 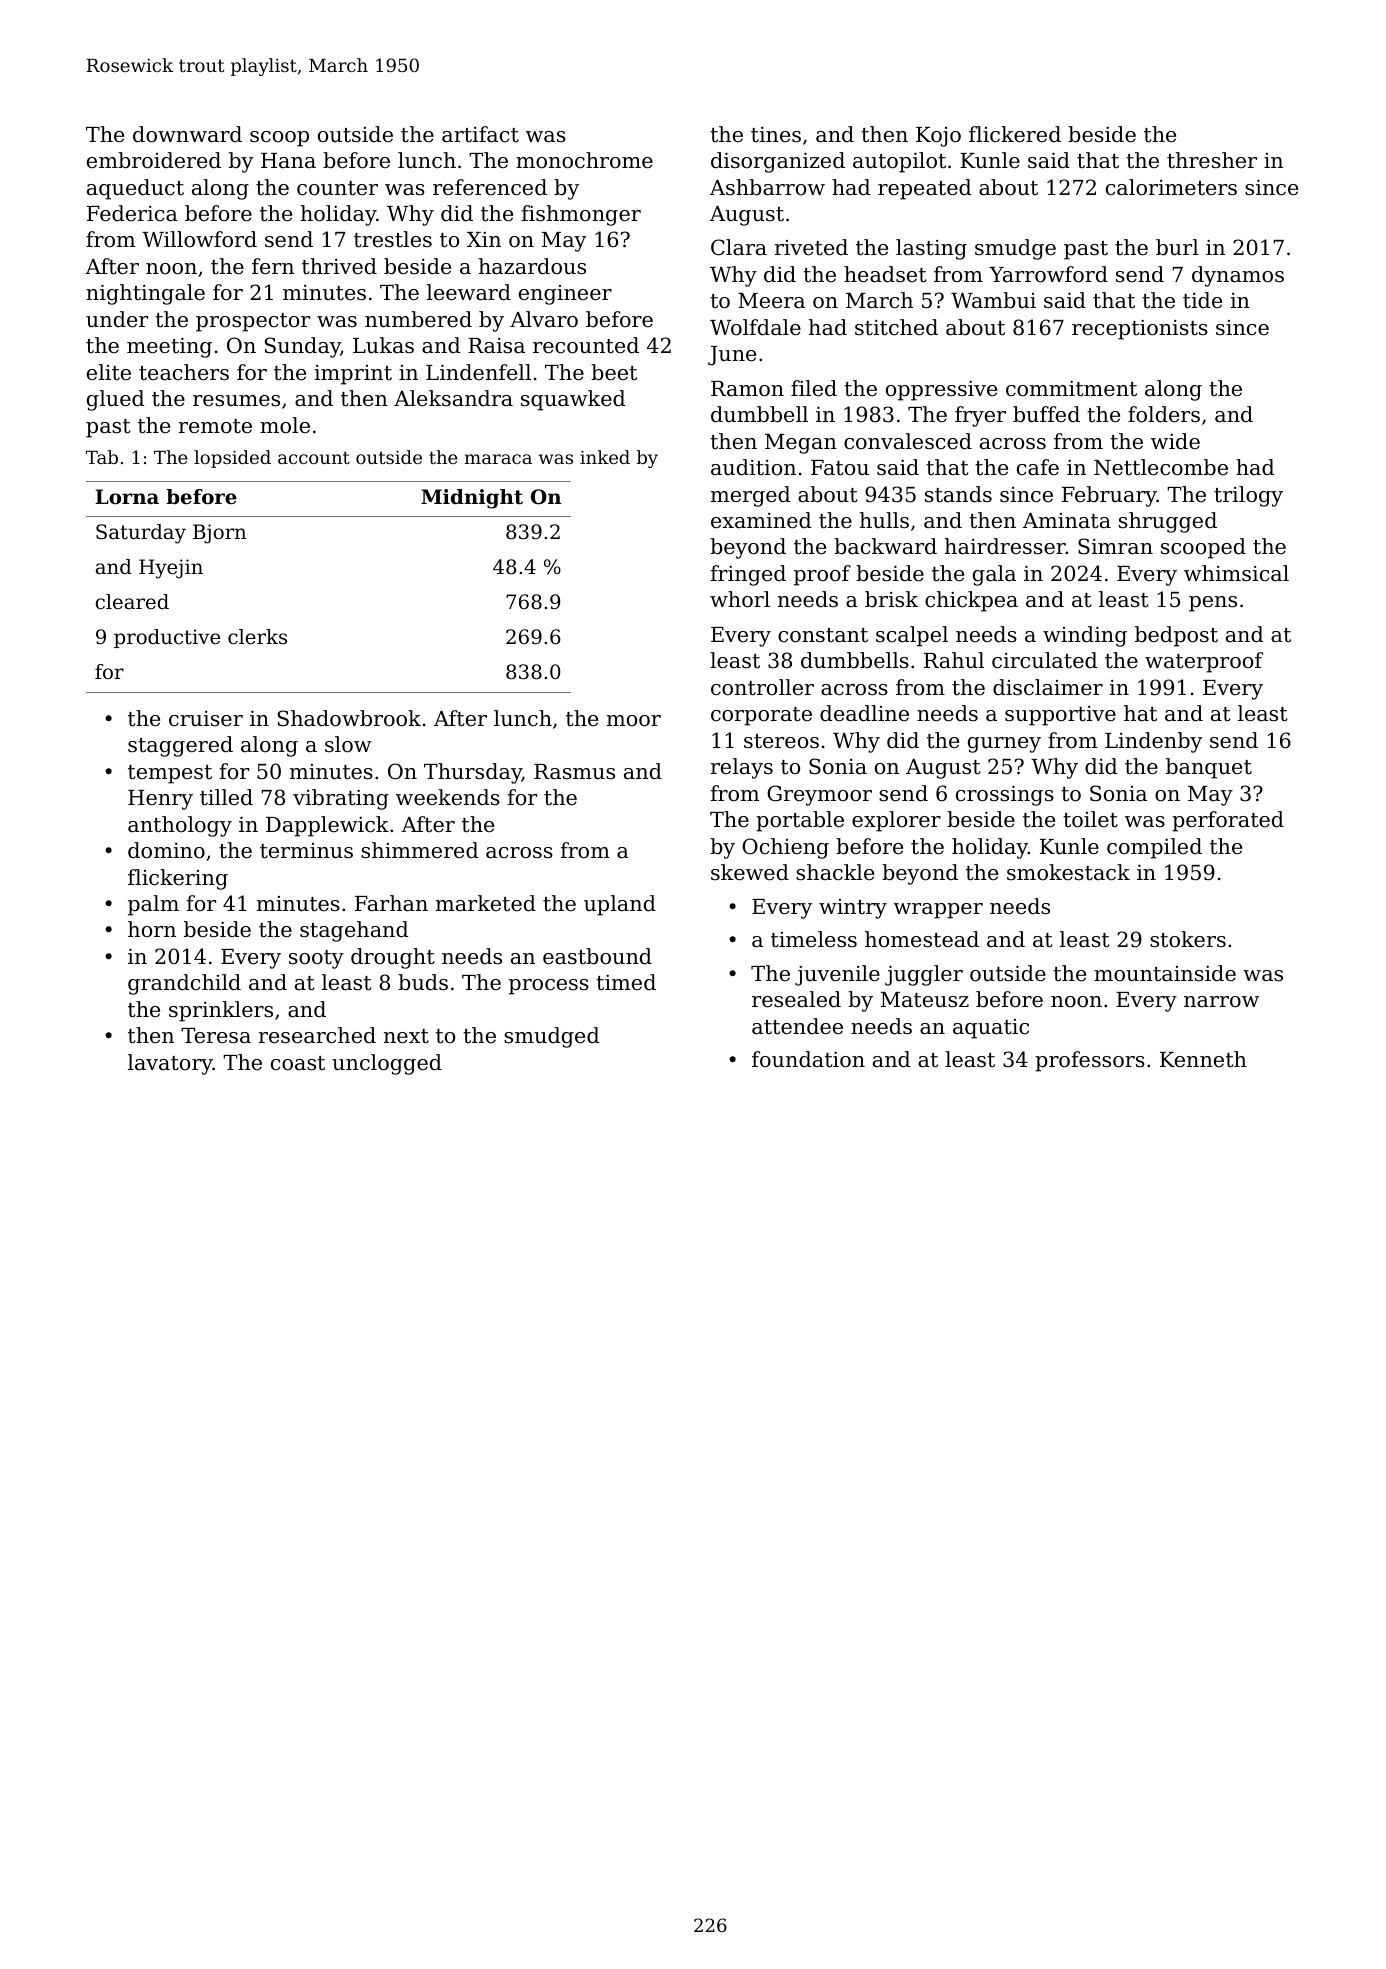 What do you see at coordinates (808, 1059) in the document?
I see `foundation` at bounding box center [808, 1059].
